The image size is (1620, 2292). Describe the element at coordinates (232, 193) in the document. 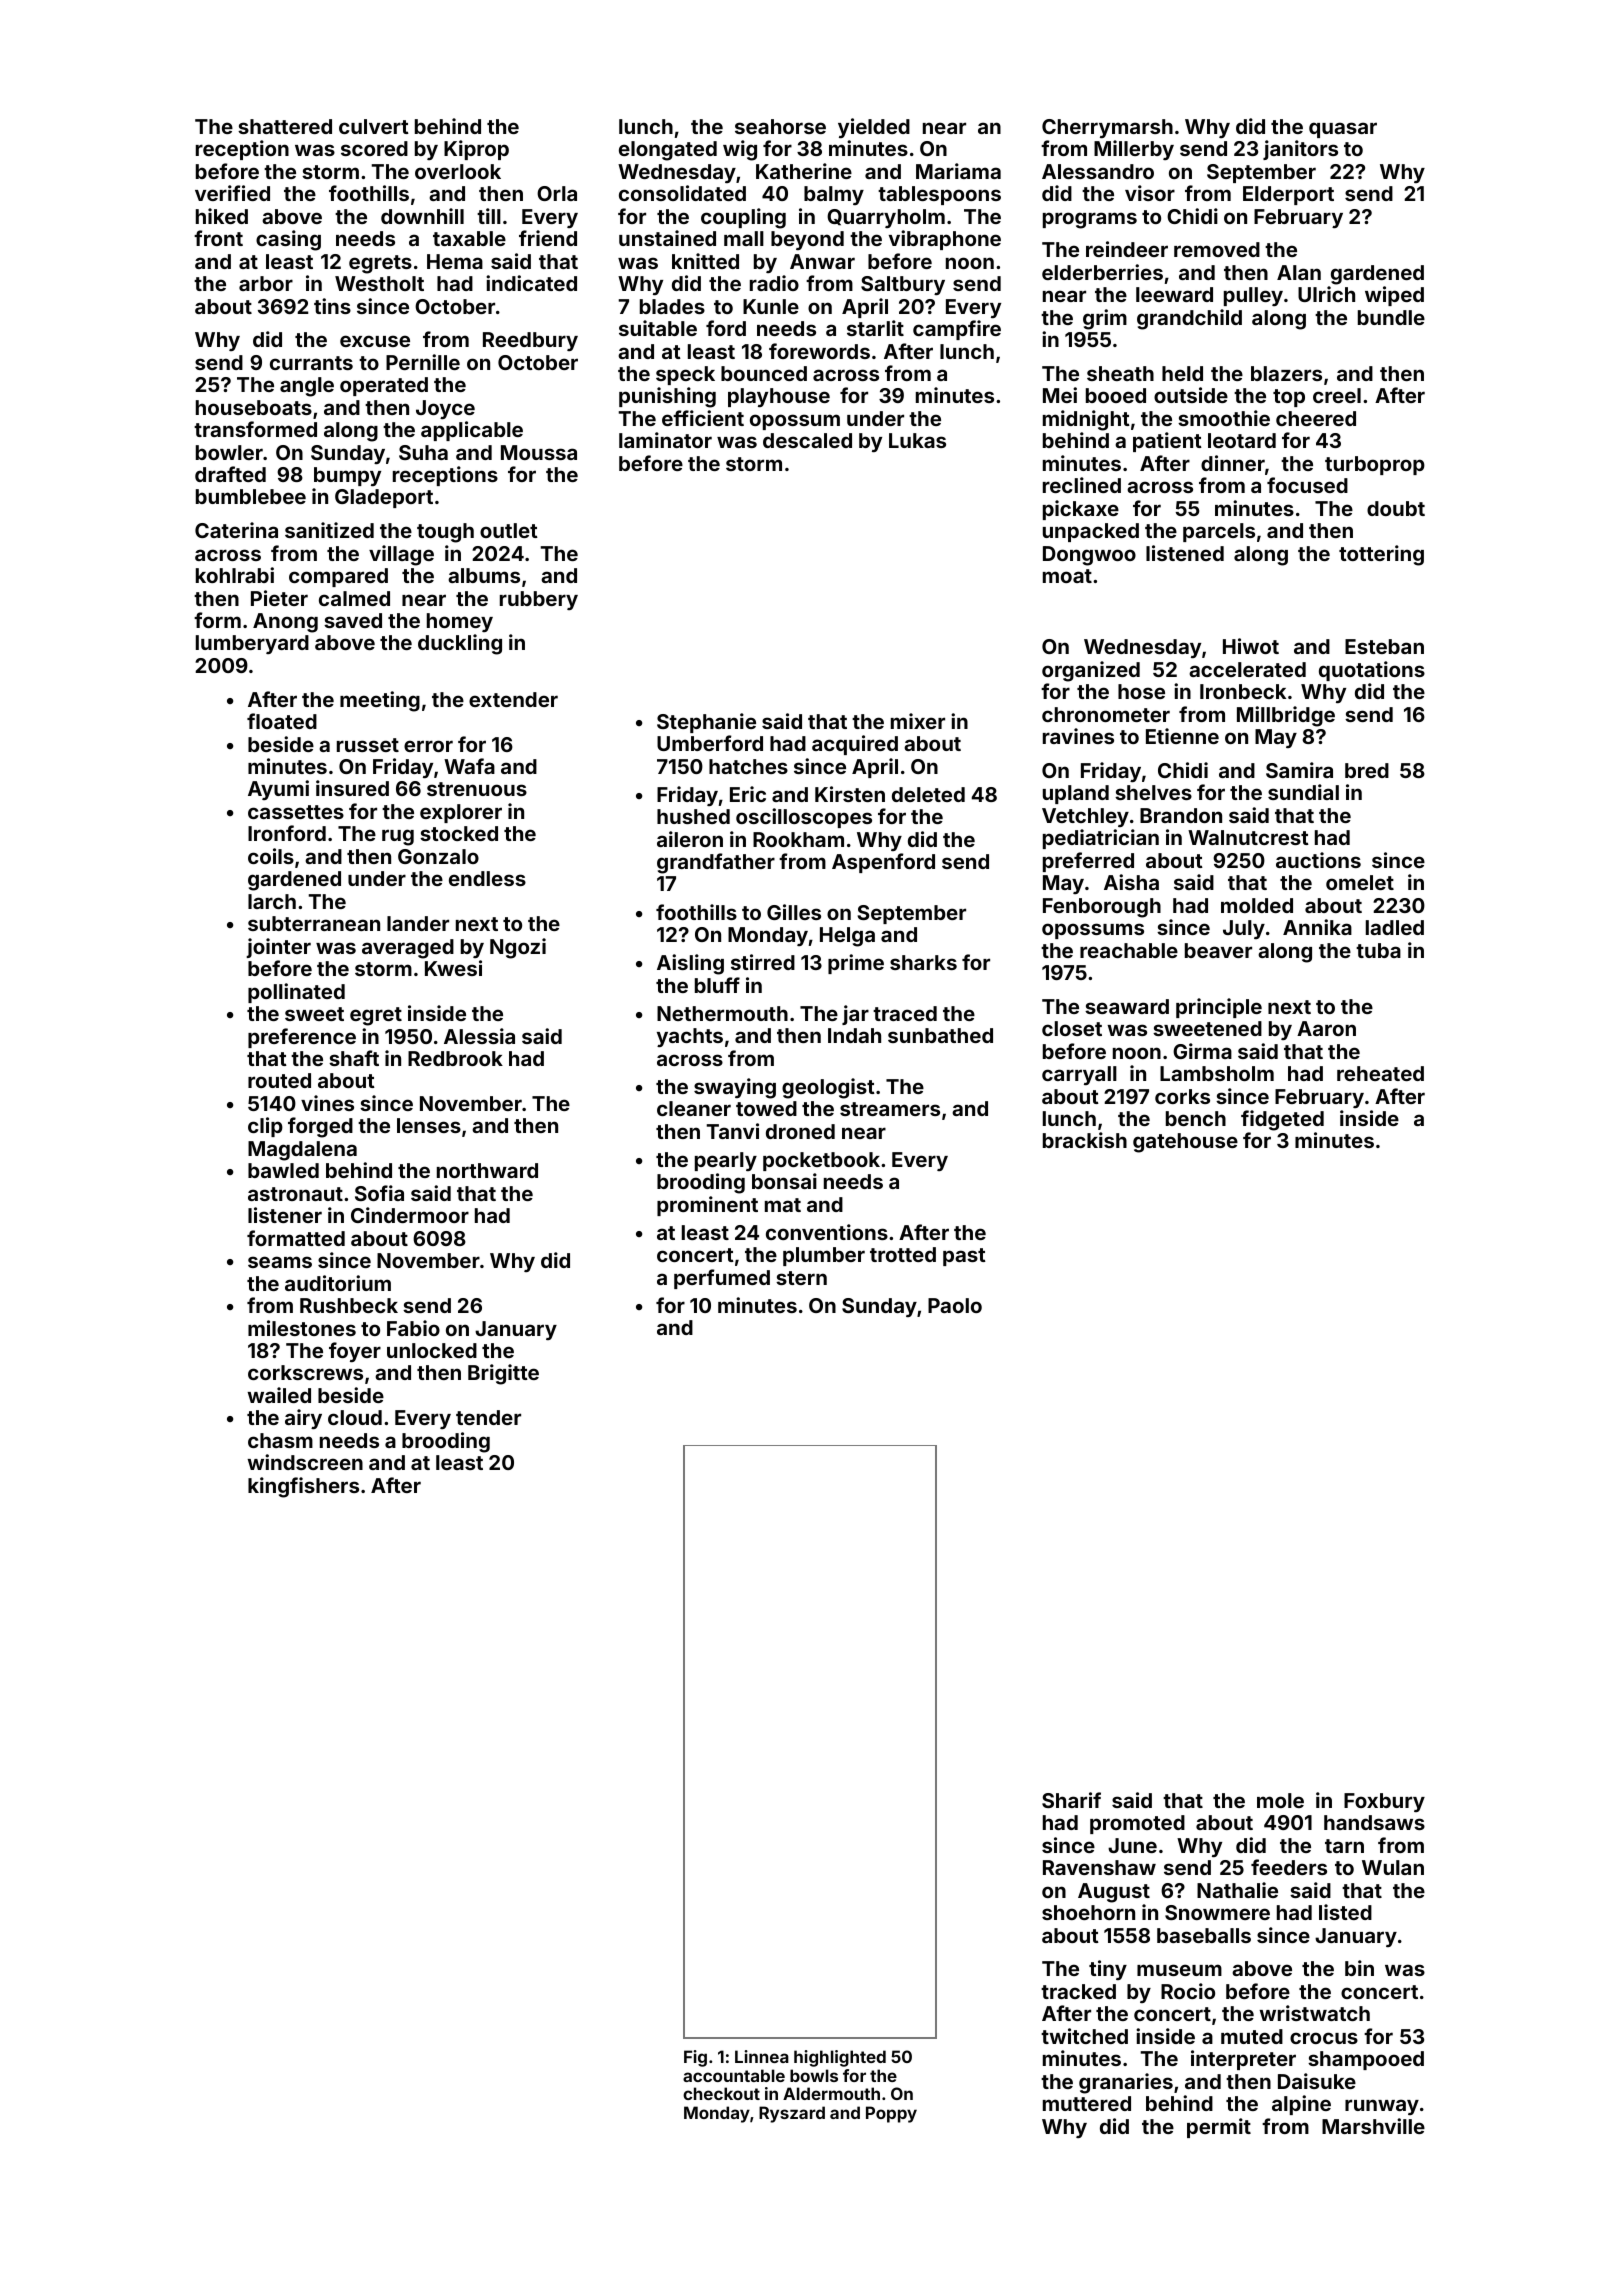

I see `verified` at that location.
